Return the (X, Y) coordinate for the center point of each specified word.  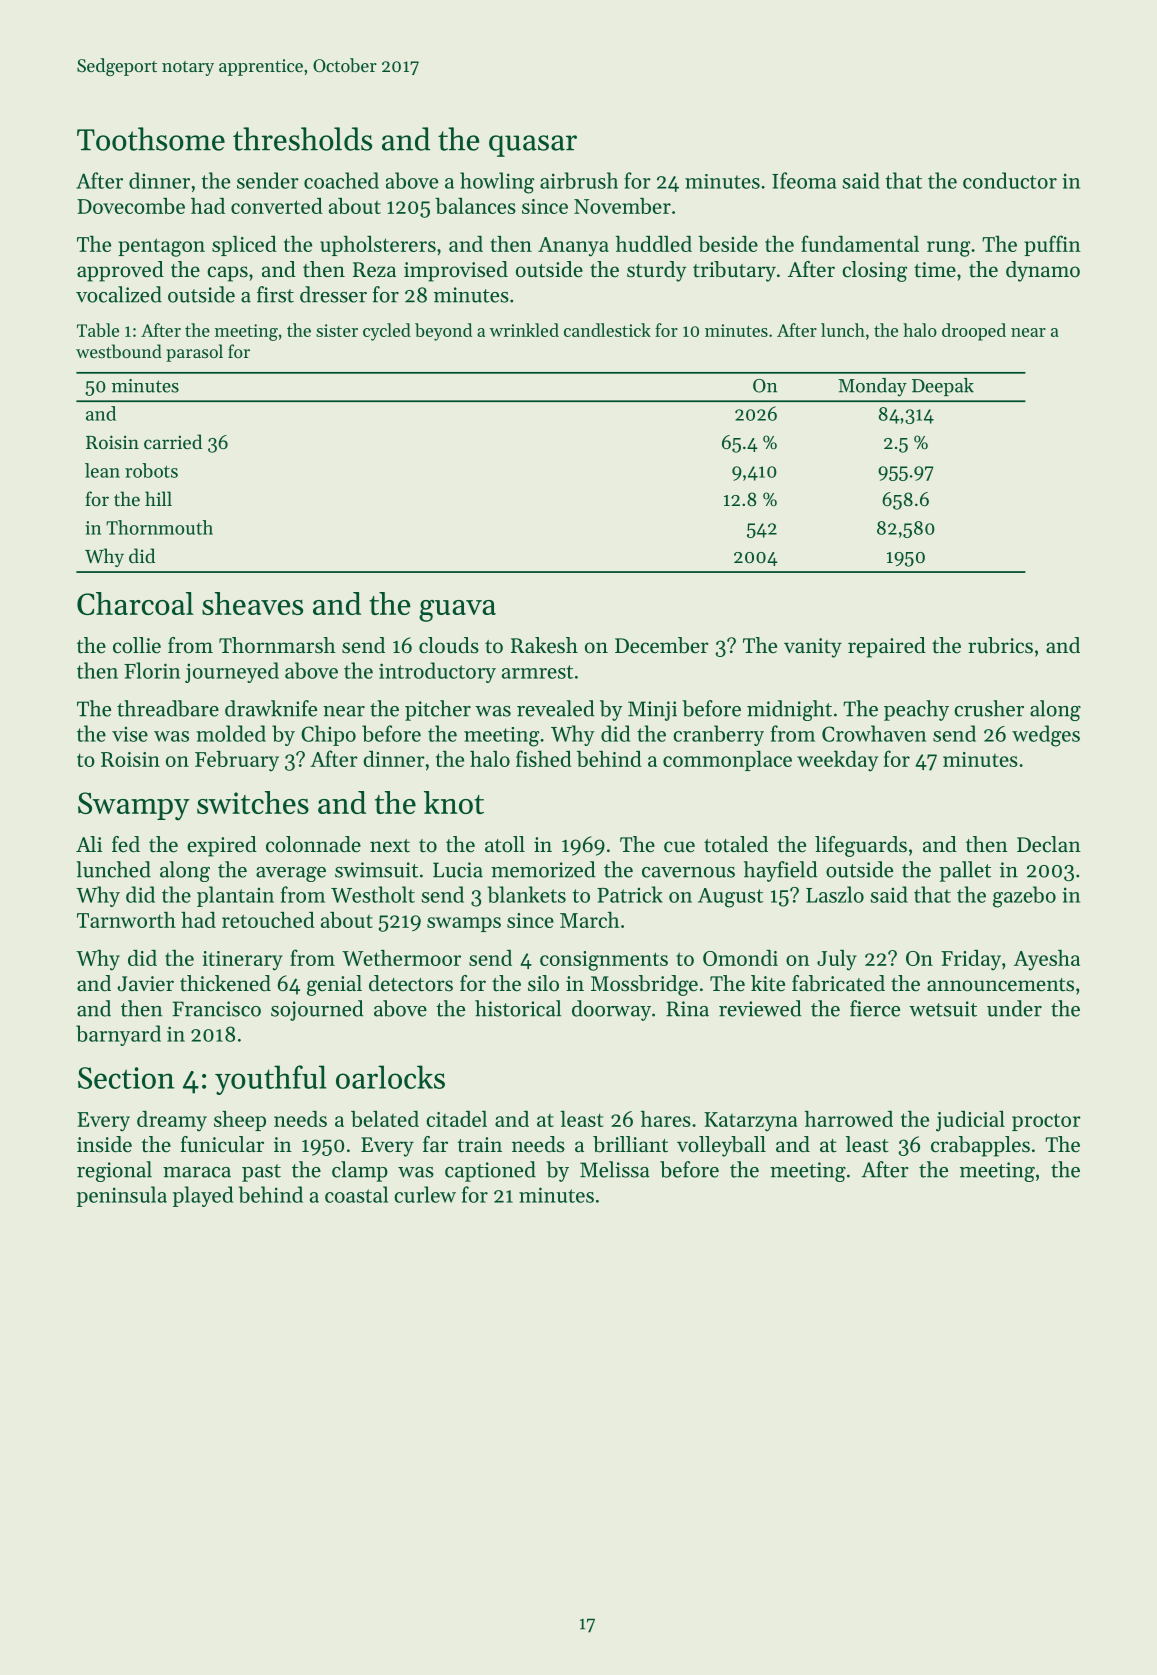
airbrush (579, 180)
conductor (1010, 180)
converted (277, 206)
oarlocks (390, 1077)
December (662, 645)
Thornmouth (159, 527)
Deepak (943, 387)
